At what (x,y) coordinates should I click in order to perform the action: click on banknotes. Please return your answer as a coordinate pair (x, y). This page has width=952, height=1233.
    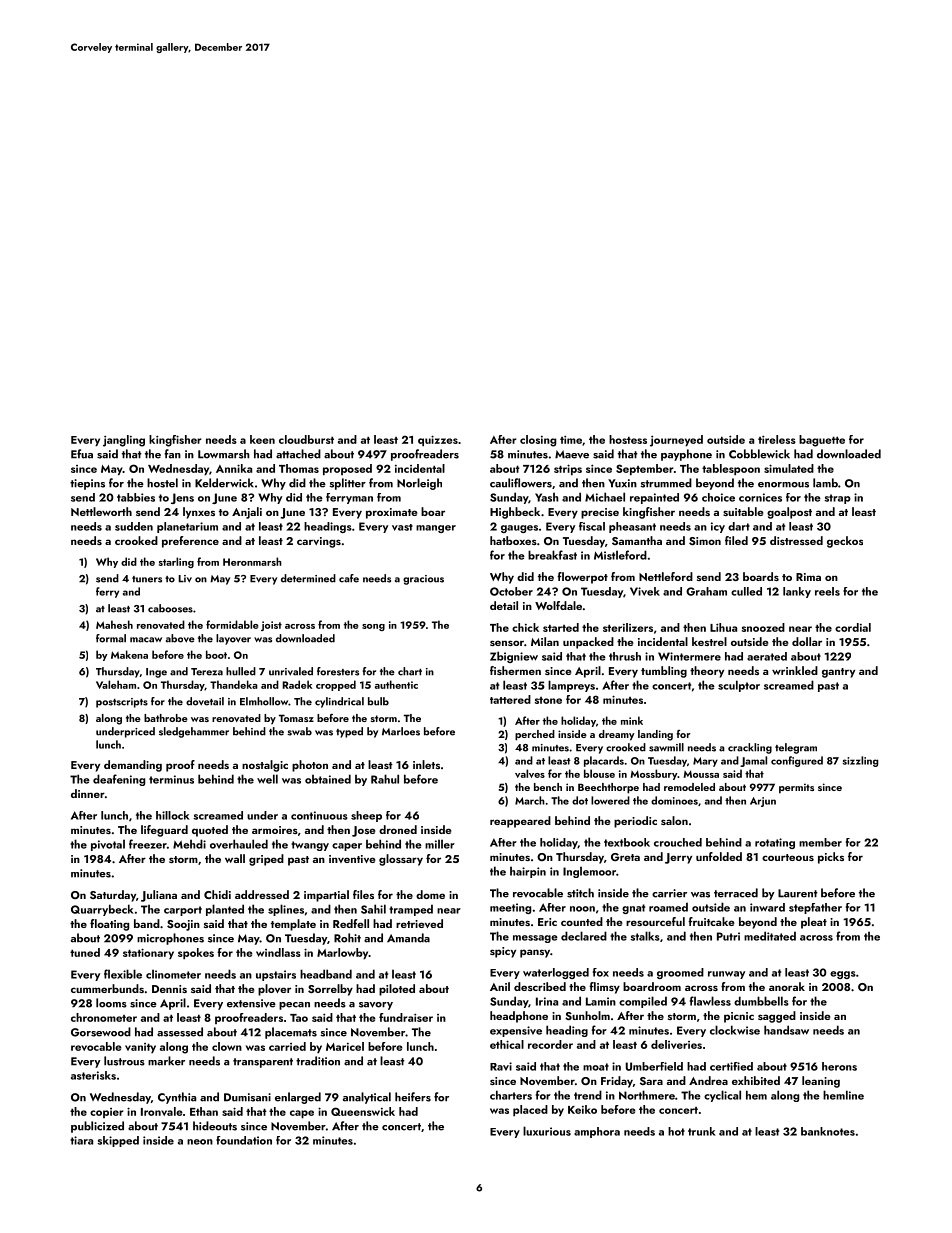
    Looking at the image, I should click on (828, 1131).
